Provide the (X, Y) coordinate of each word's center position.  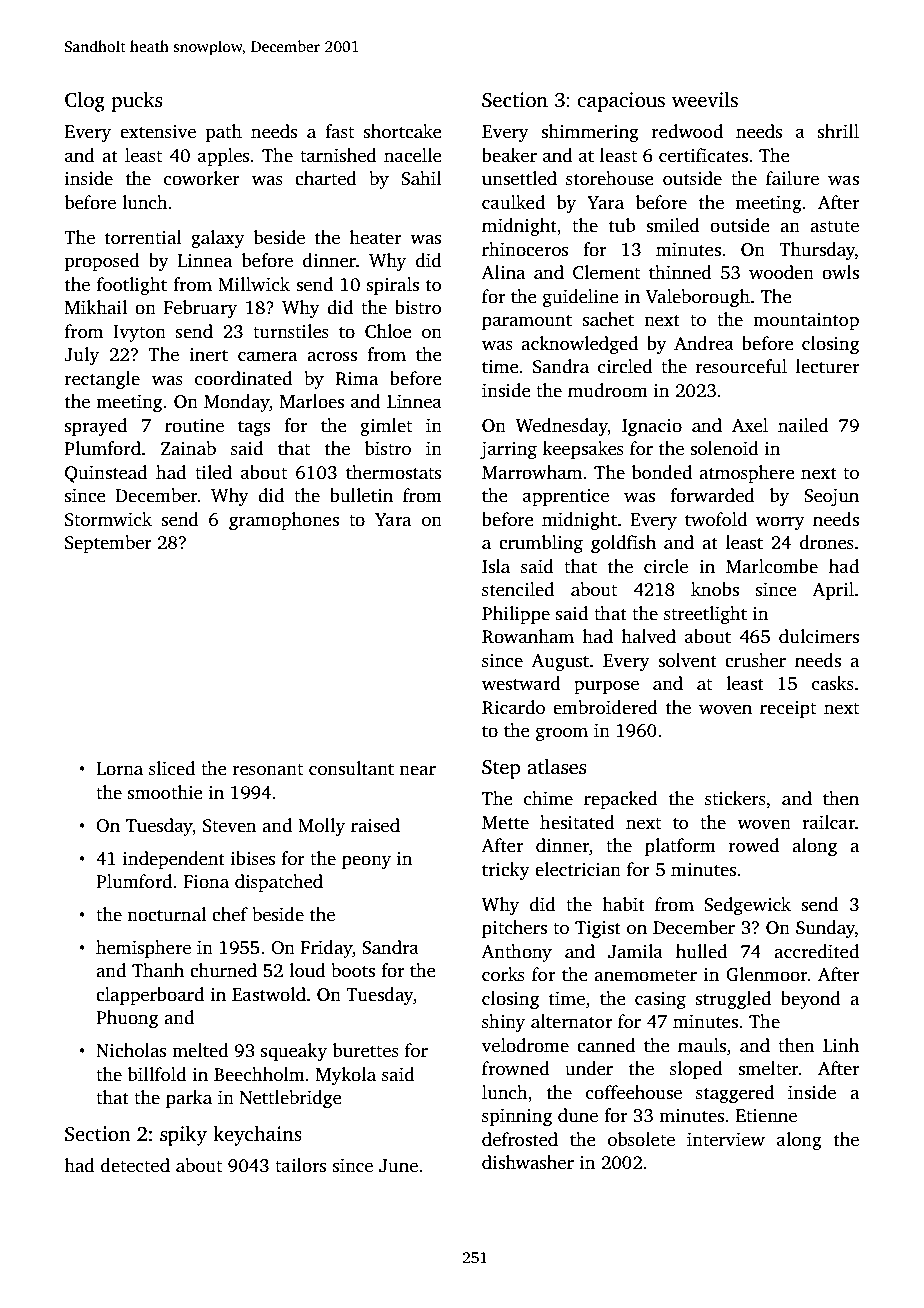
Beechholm (259, 1074)
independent (174, 860)
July (81, 356)
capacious (621, 102)
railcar (828, 822)
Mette (505, 823)
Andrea (704, 343)
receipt (788, 709)
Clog (85, 102)
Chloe (388, 331)
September (108, 544)
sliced (172, 768)
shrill (838, 131)
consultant (351, 768)
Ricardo (513, 707)
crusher (755, 660)
